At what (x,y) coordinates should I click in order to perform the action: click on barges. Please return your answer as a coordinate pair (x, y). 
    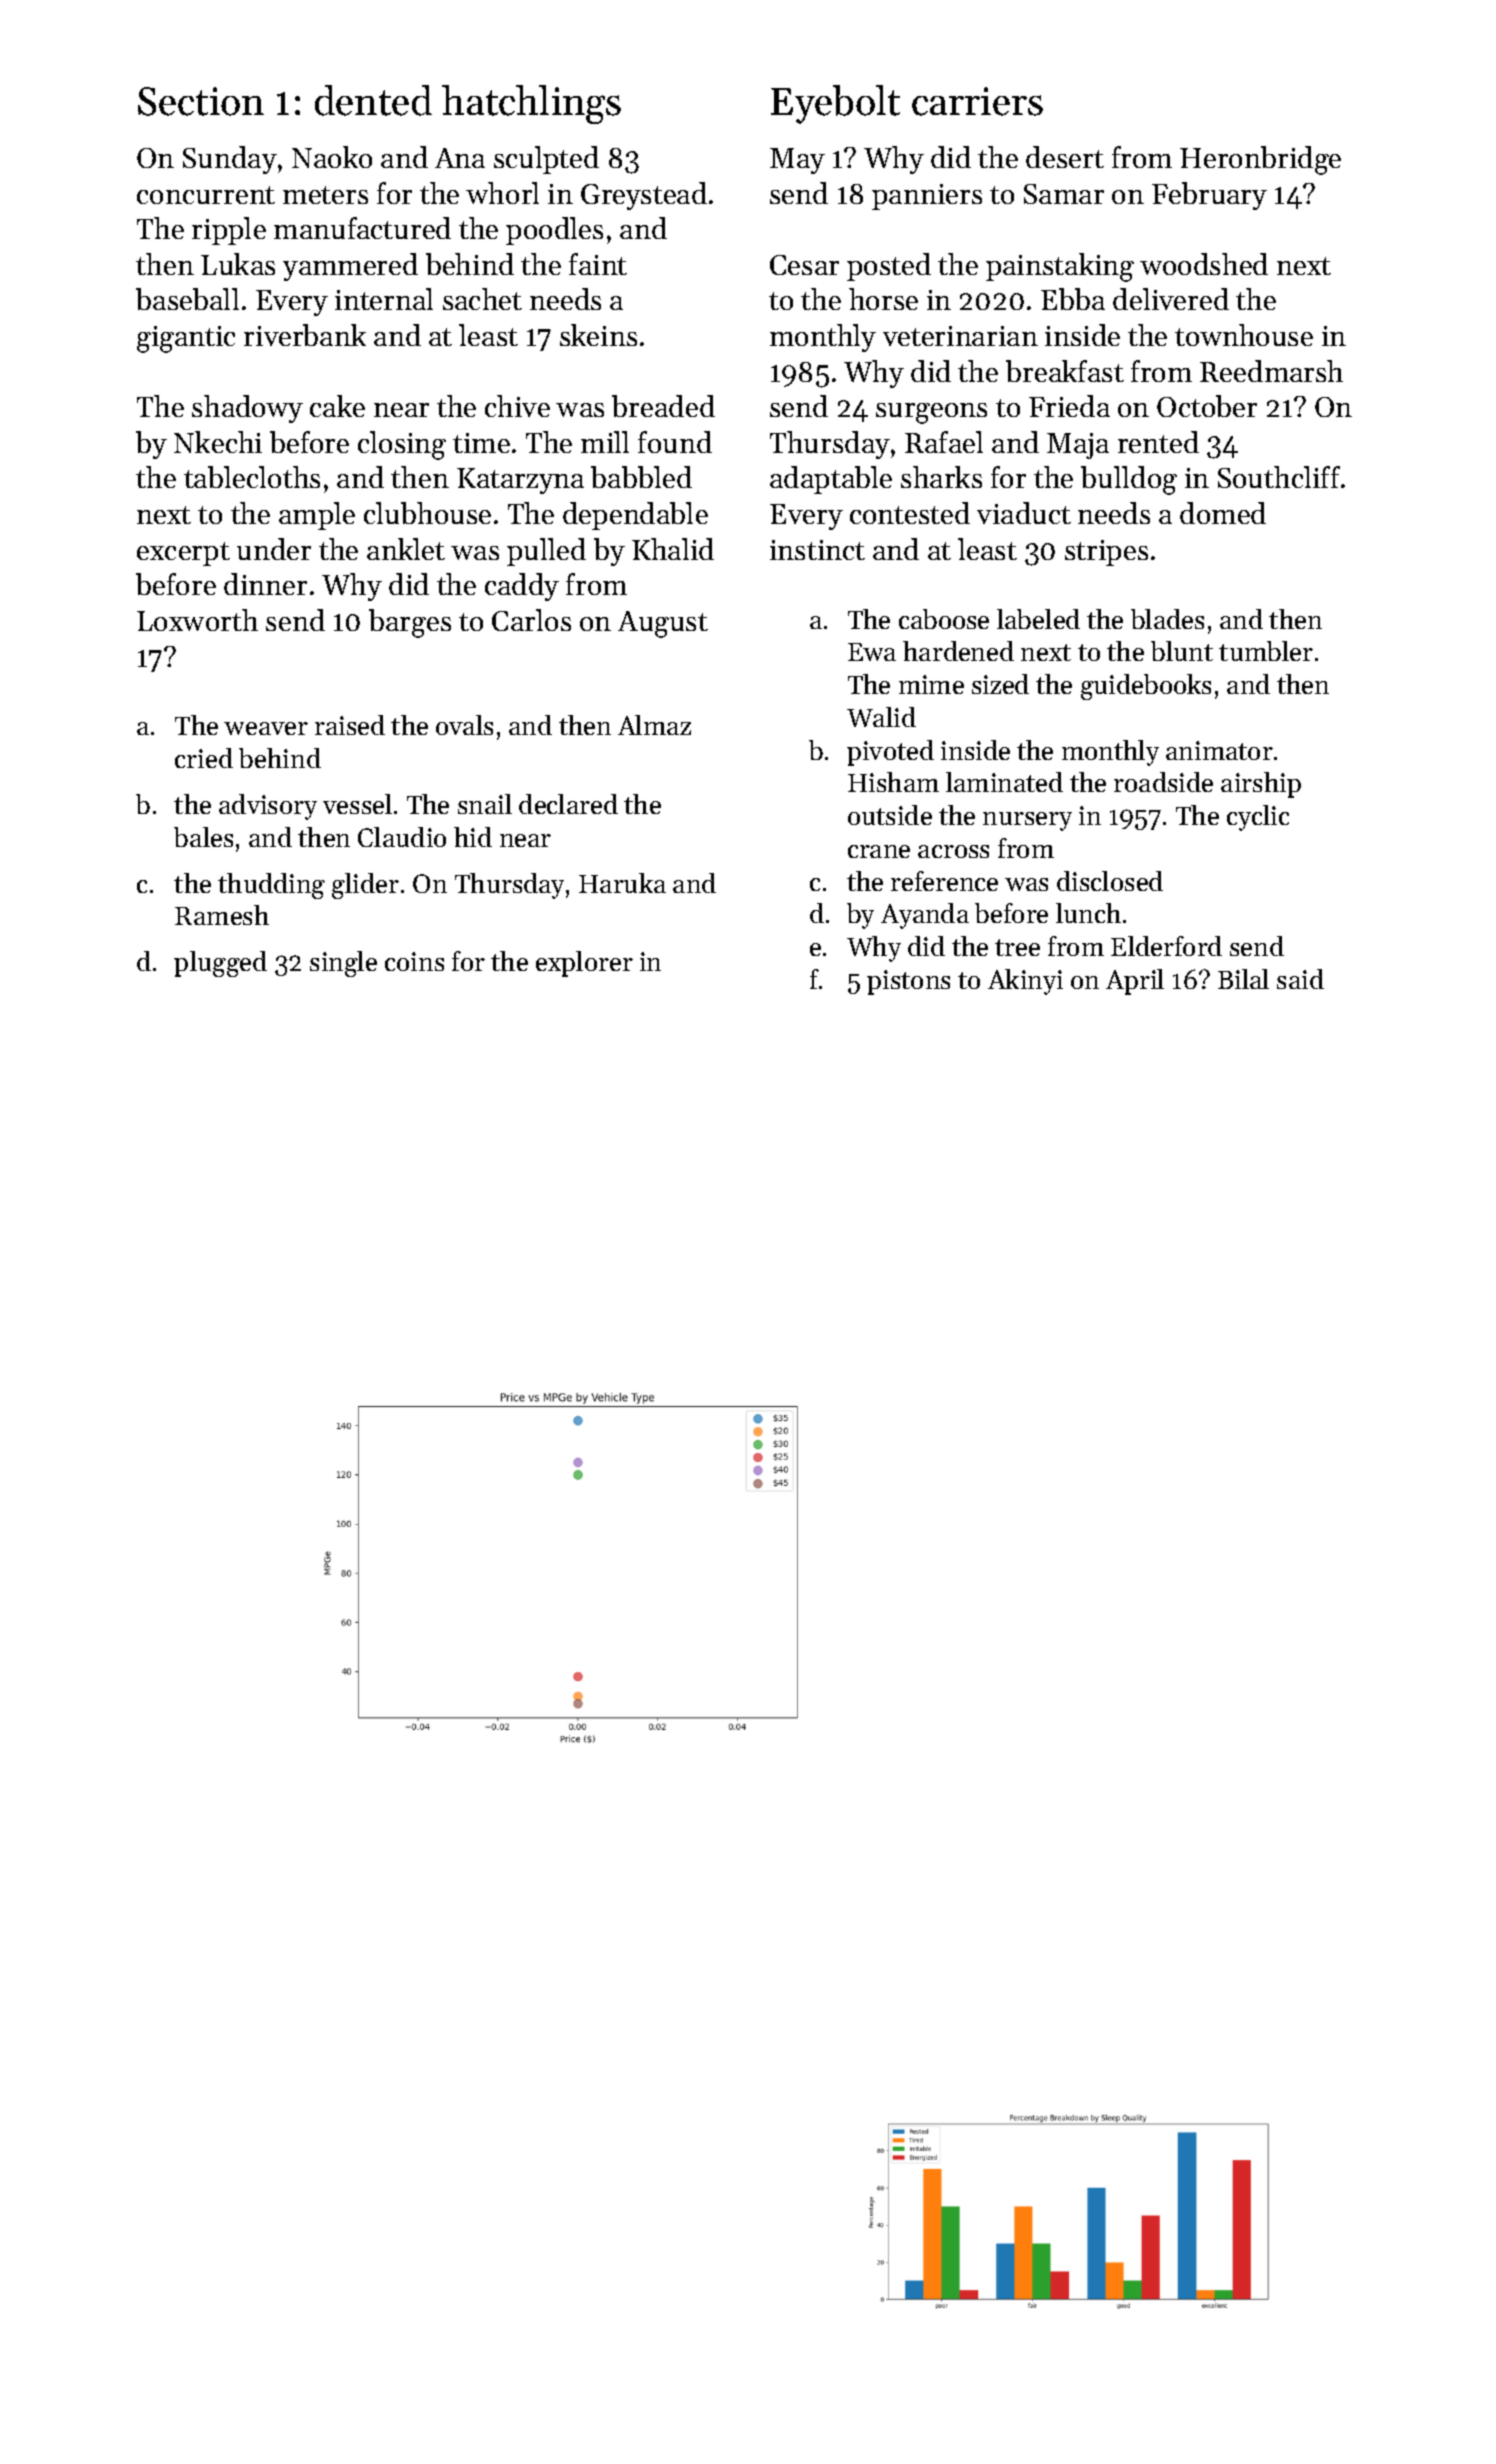
    Looking at the image, I should click on (410, 623).
